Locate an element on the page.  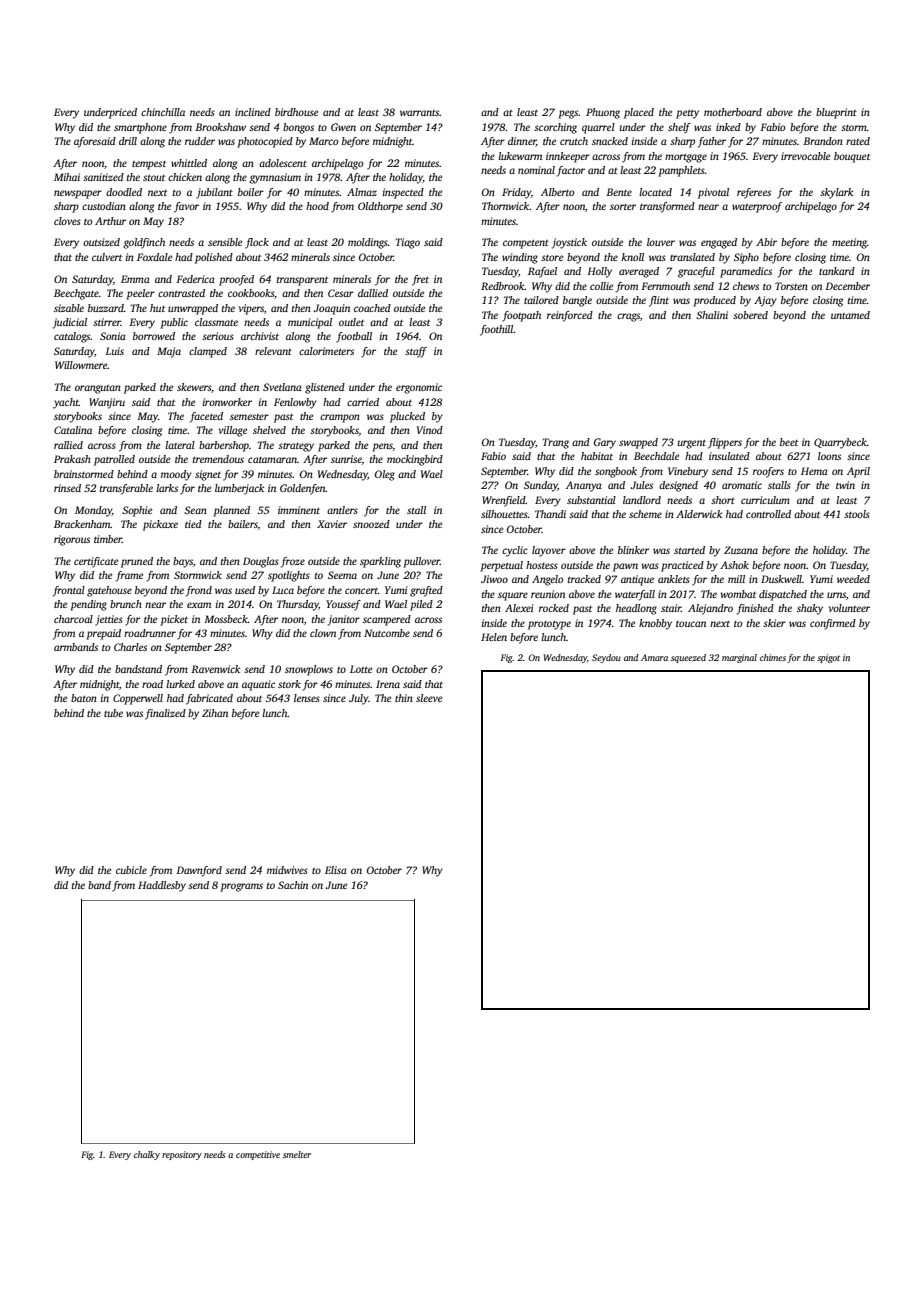
blueprint is located at coordinates (836, 113).
